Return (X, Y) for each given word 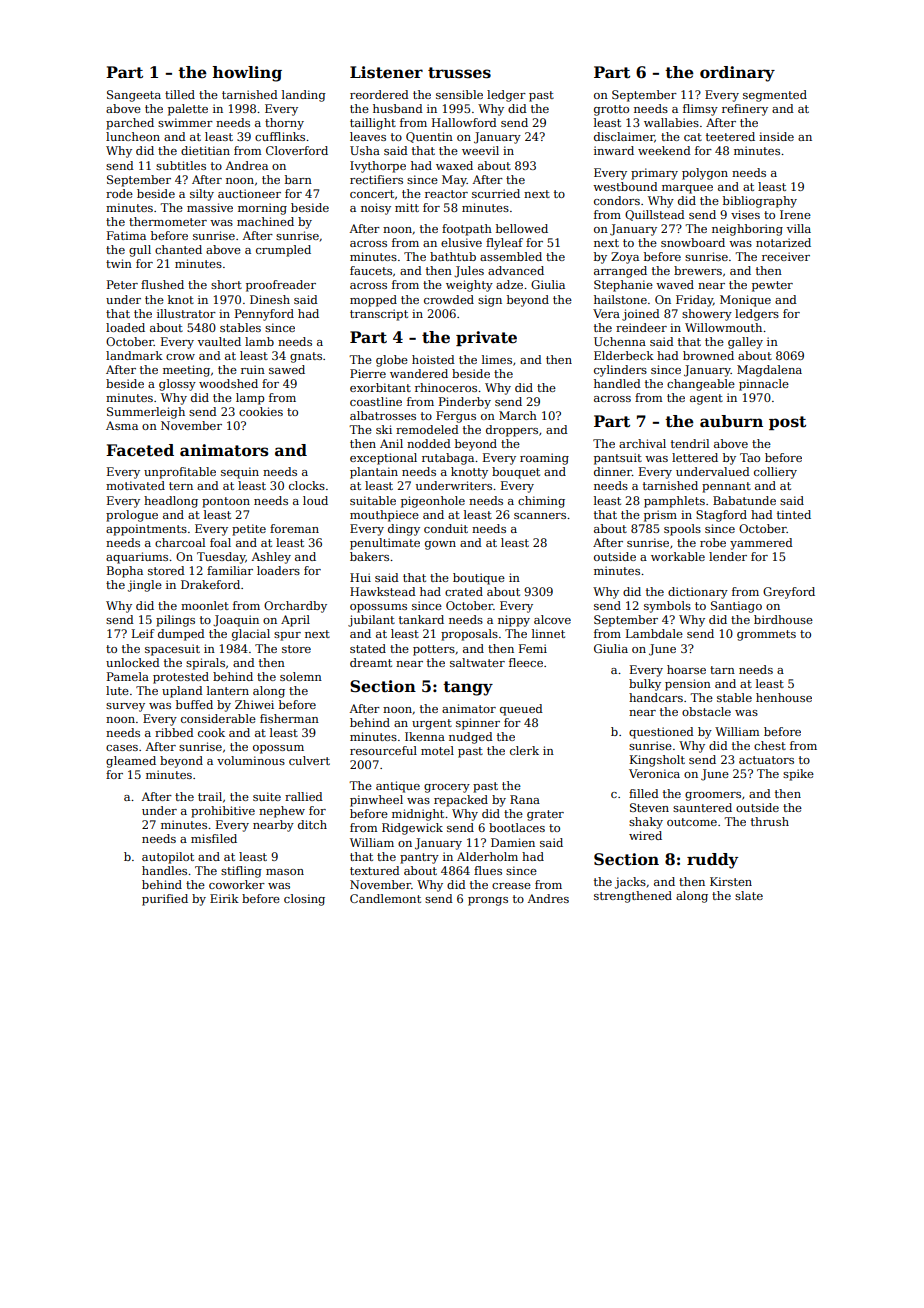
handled (617, 383)
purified (165, 900)
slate (749, 895)
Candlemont (385, 898)
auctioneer (249, 193)
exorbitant (380, 387)
